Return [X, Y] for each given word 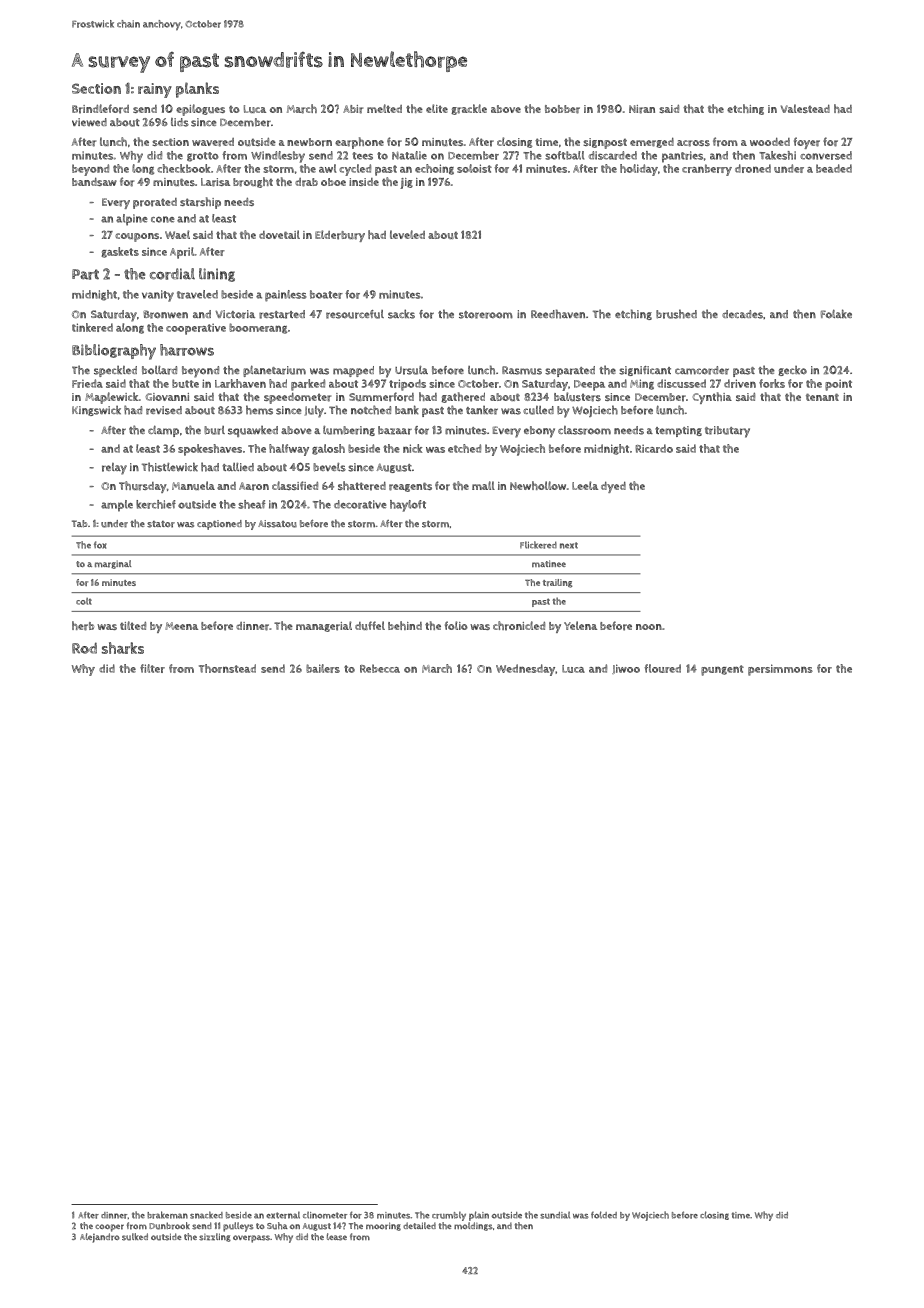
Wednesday [525, 670]
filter [152, 668]
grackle [469, 109]
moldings [473, 1226]
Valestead [805, 108]
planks [197, 90]
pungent [722, 670]
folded [604, 1215]
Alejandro [100, 1238]
